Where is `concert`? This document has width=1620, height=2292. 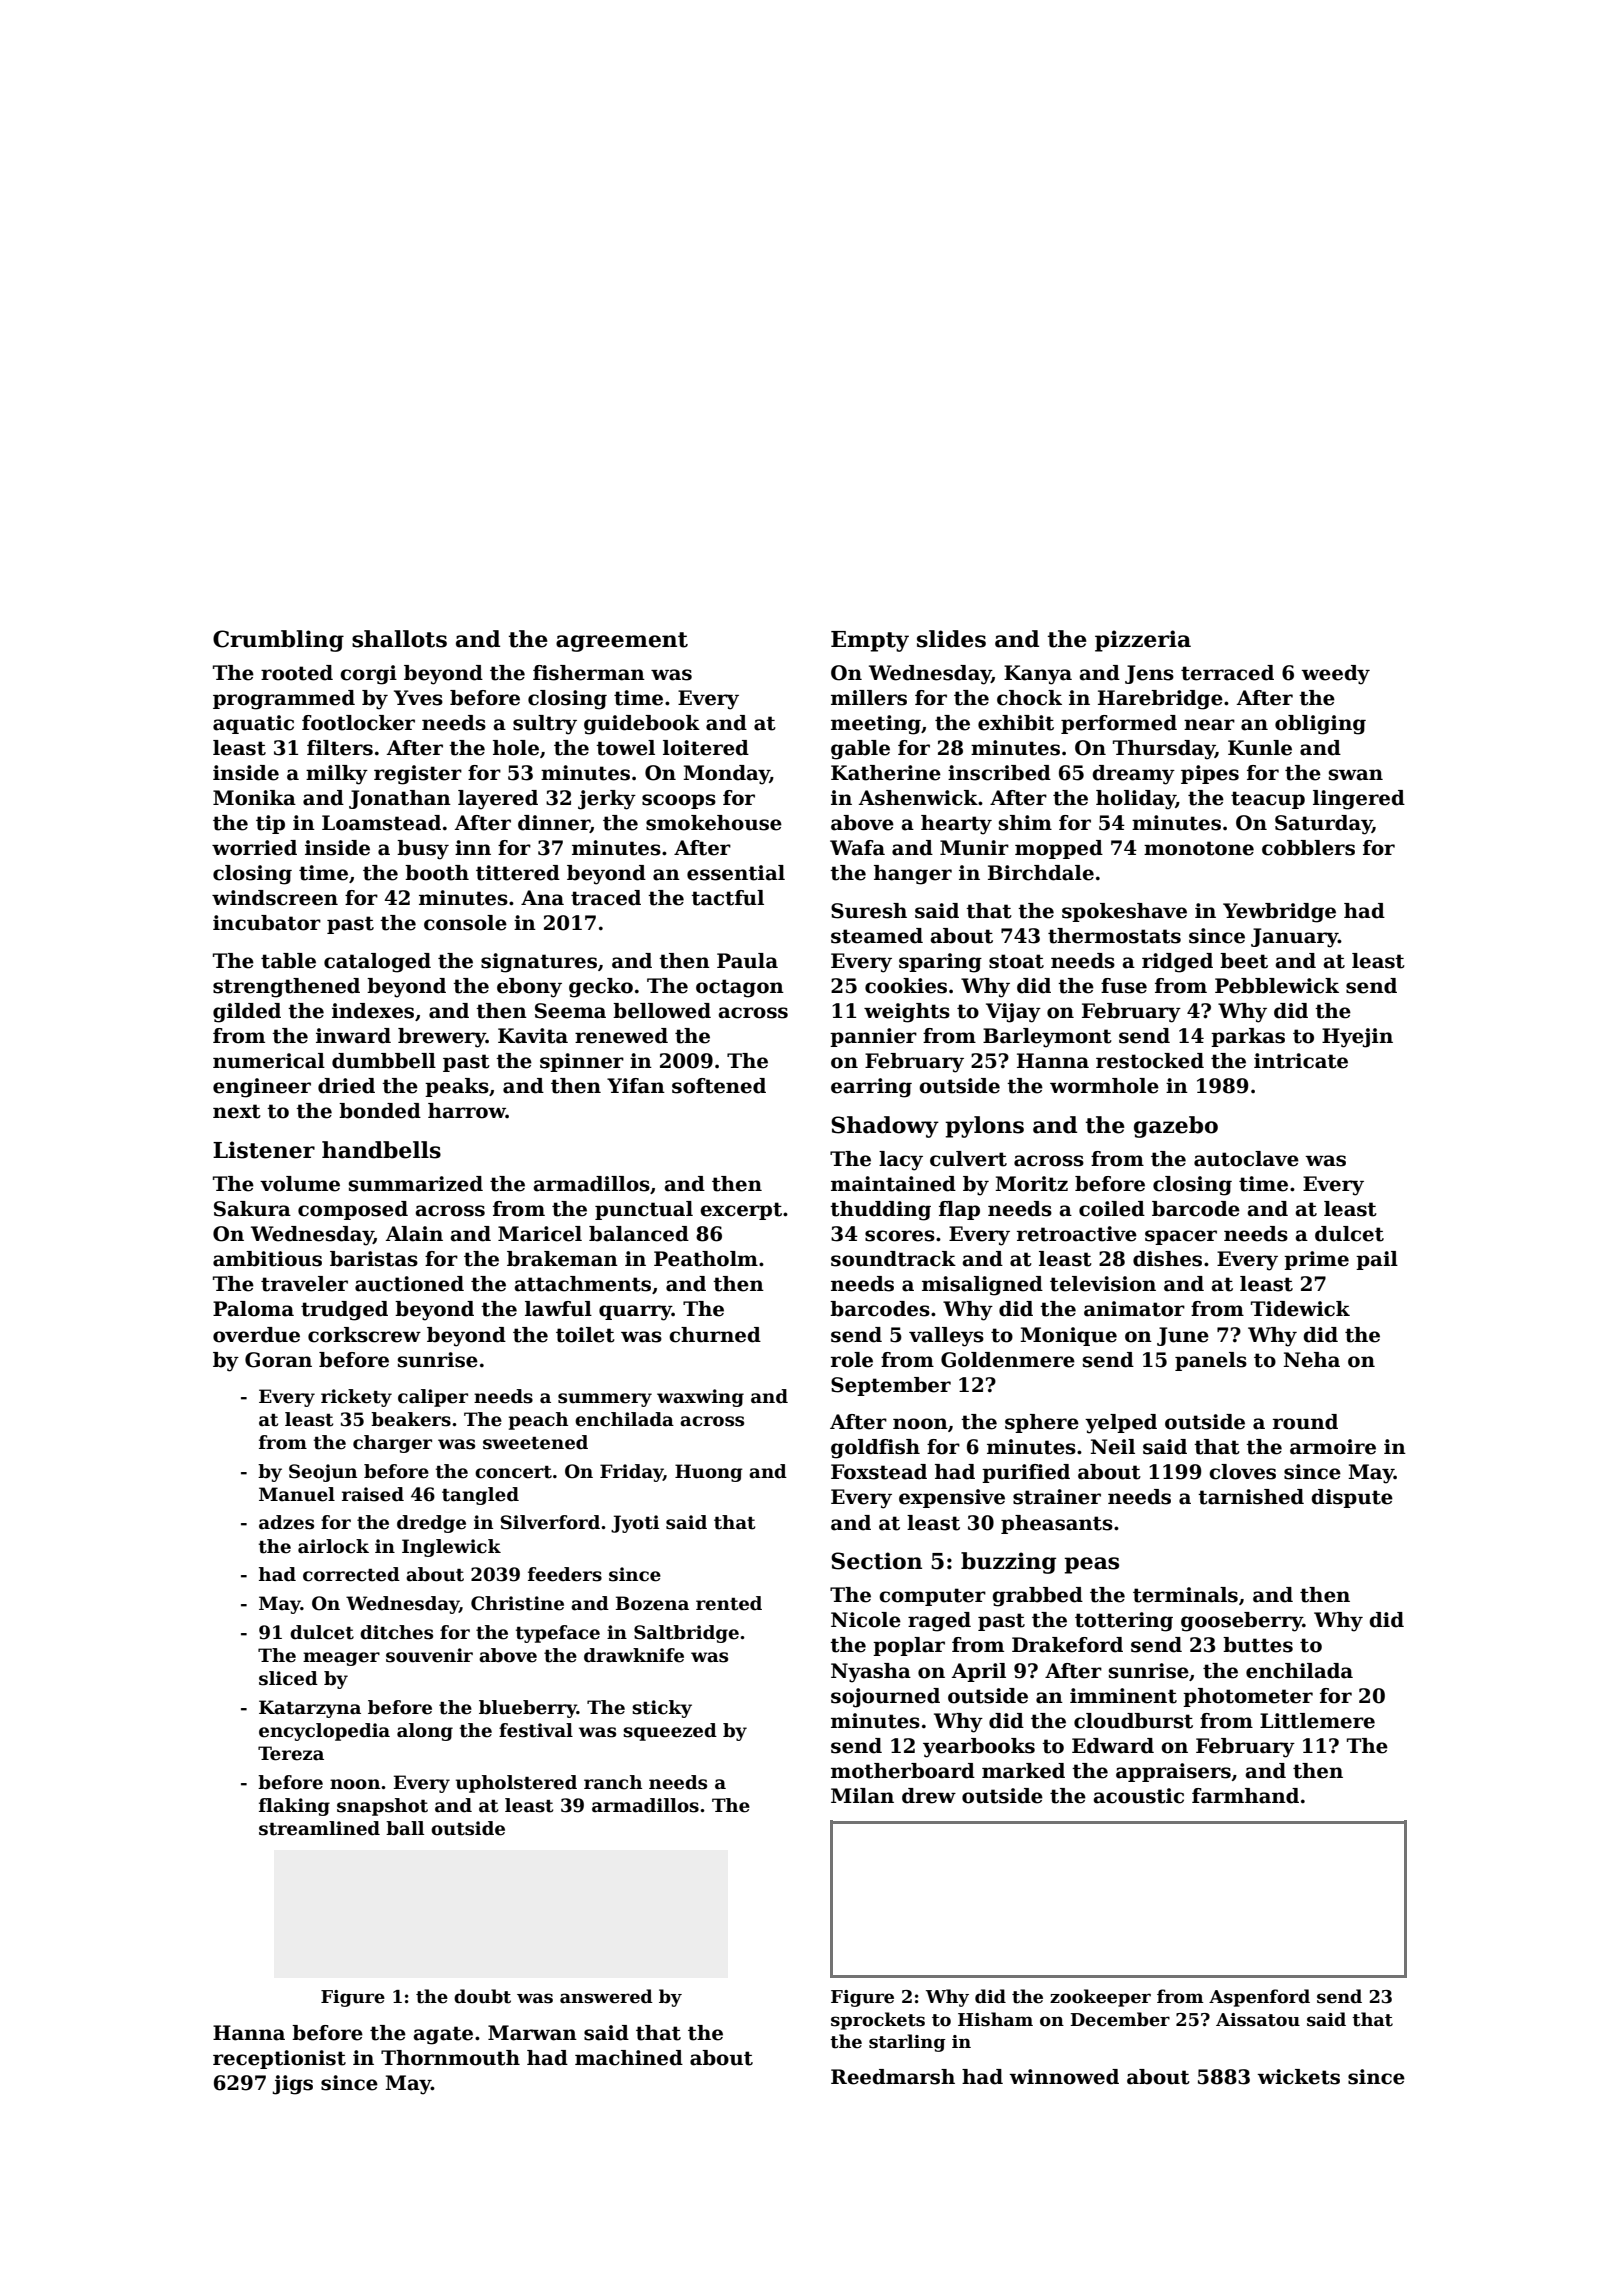 concert is located at coordinates (513, 1472).
